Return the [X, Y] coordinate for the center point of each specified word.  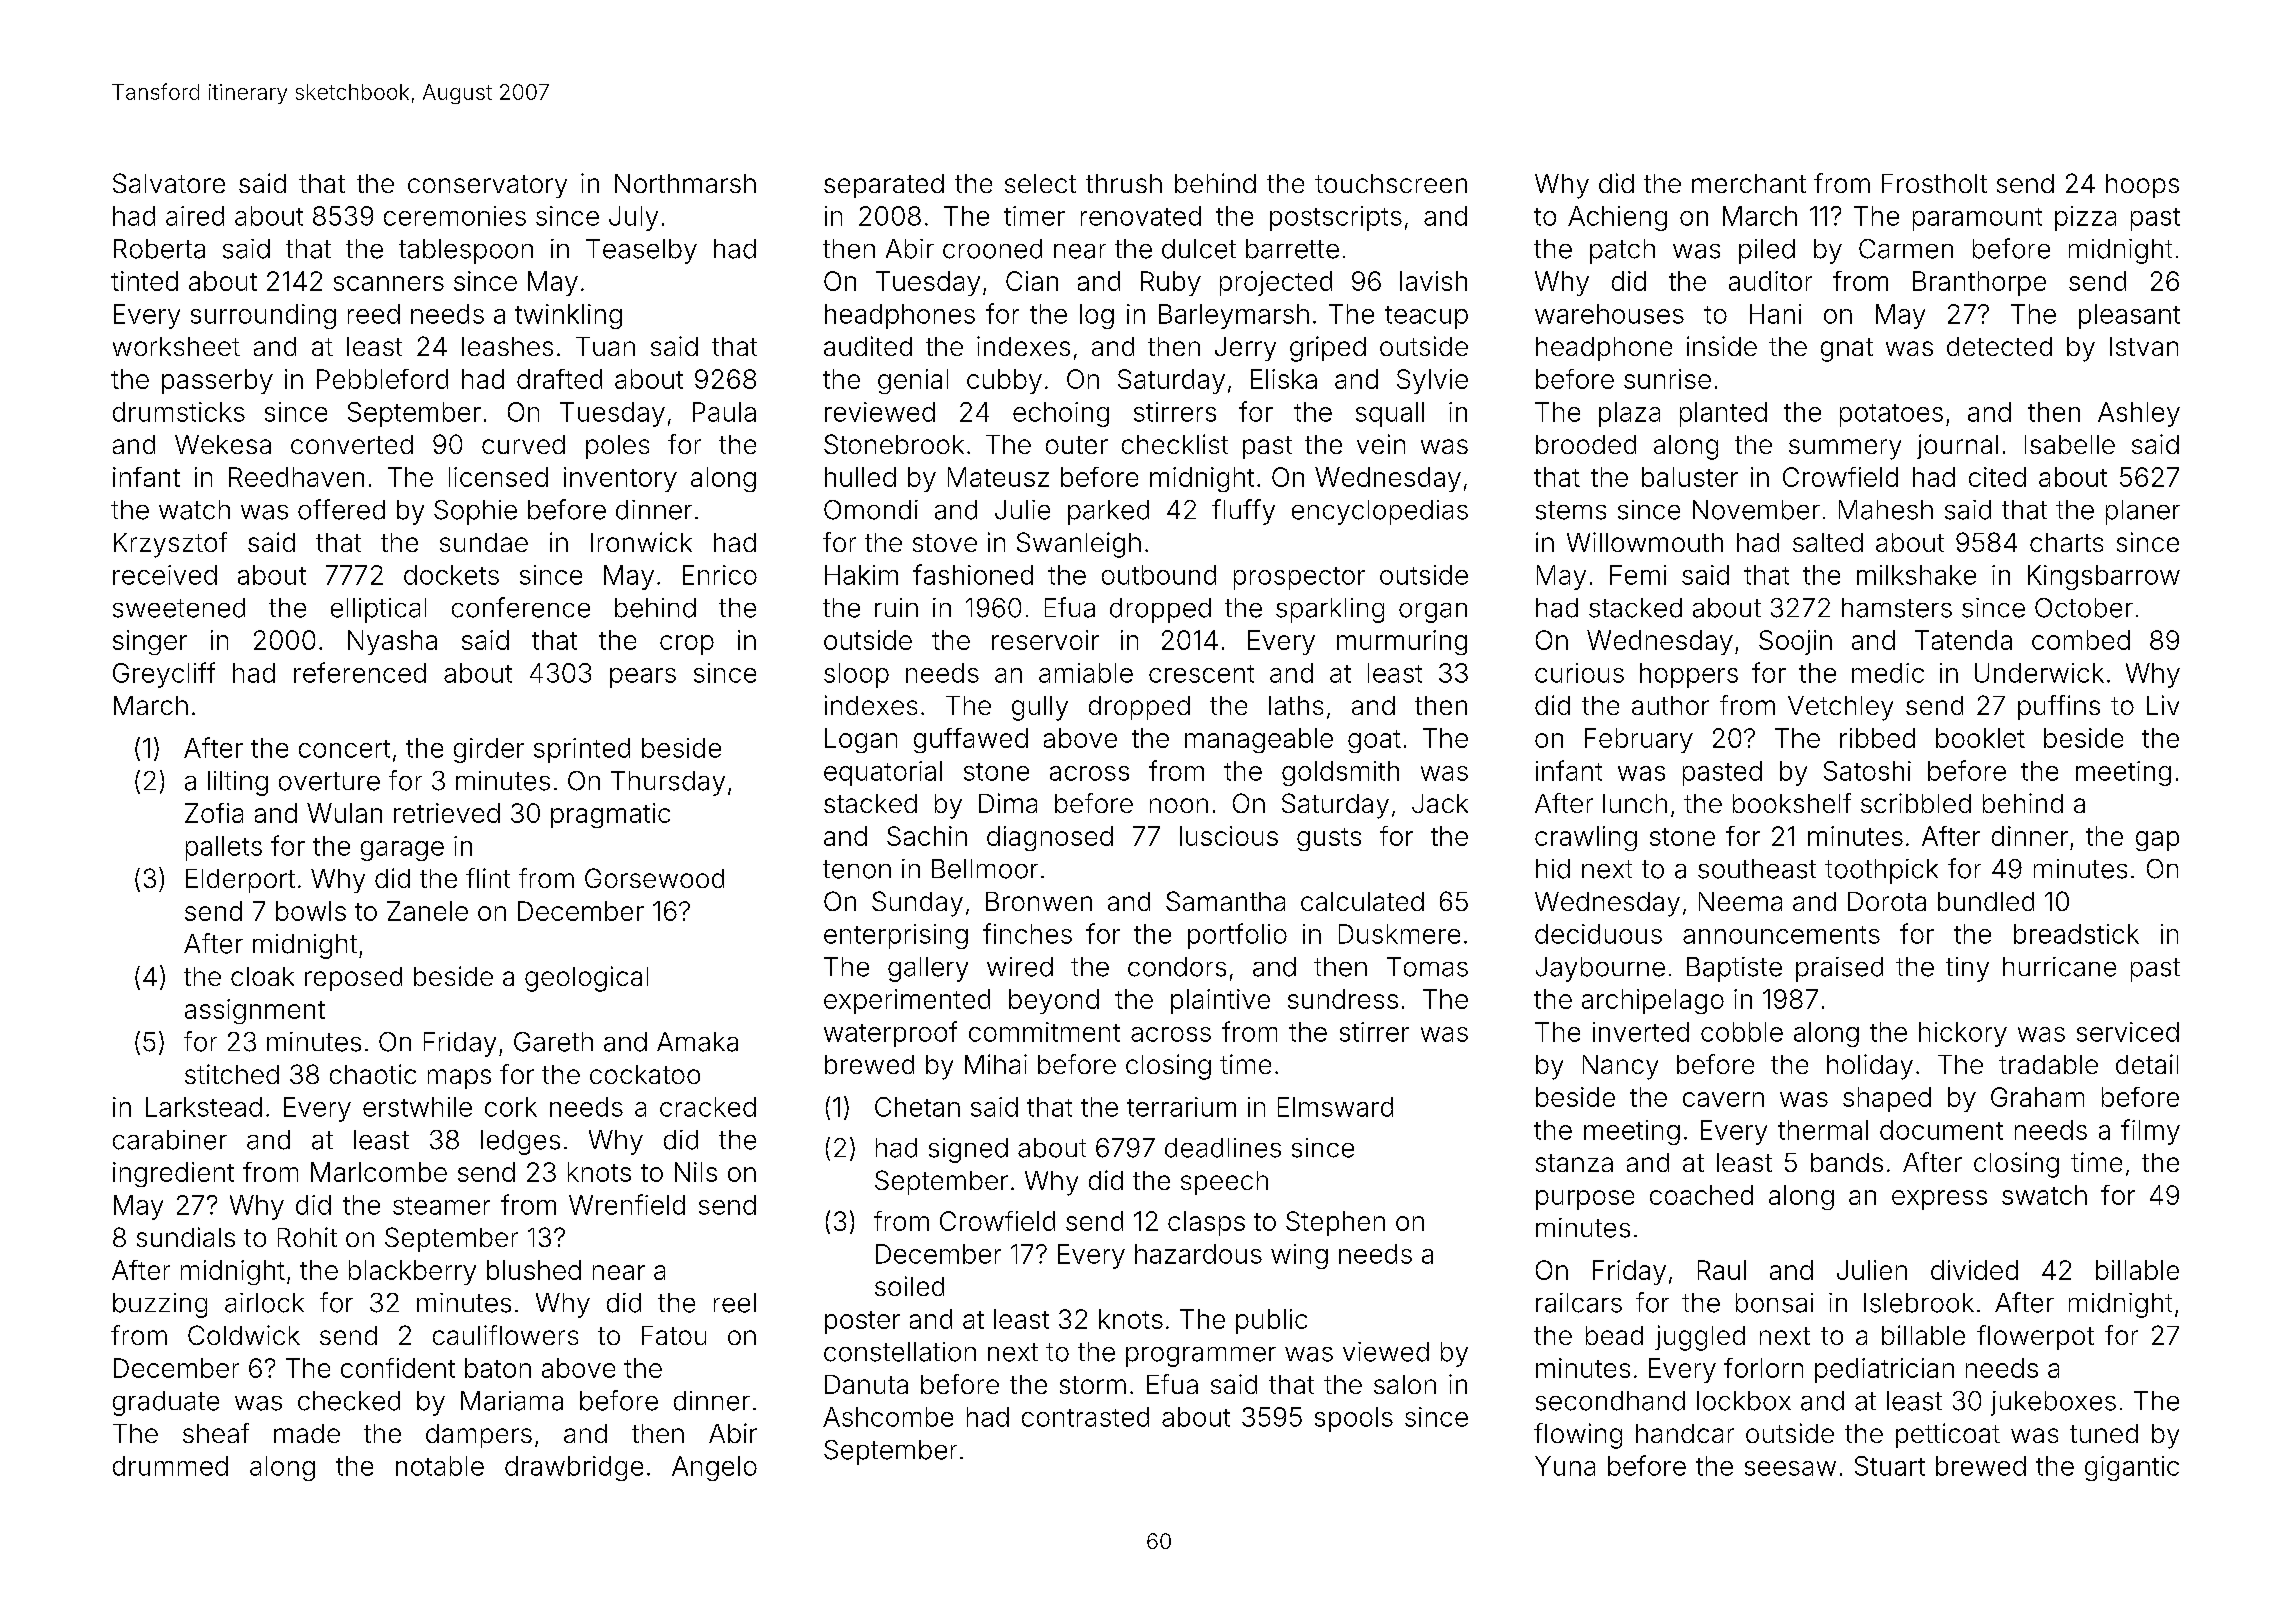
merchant [1749, 183]
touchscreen [1391, 183]
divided [1974, 1270]
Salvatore [169, 183]
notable [440, 1466]
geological [586, 979]
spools [1354, 1419]
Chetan [917, 1107]
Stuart [1890, 1466]
